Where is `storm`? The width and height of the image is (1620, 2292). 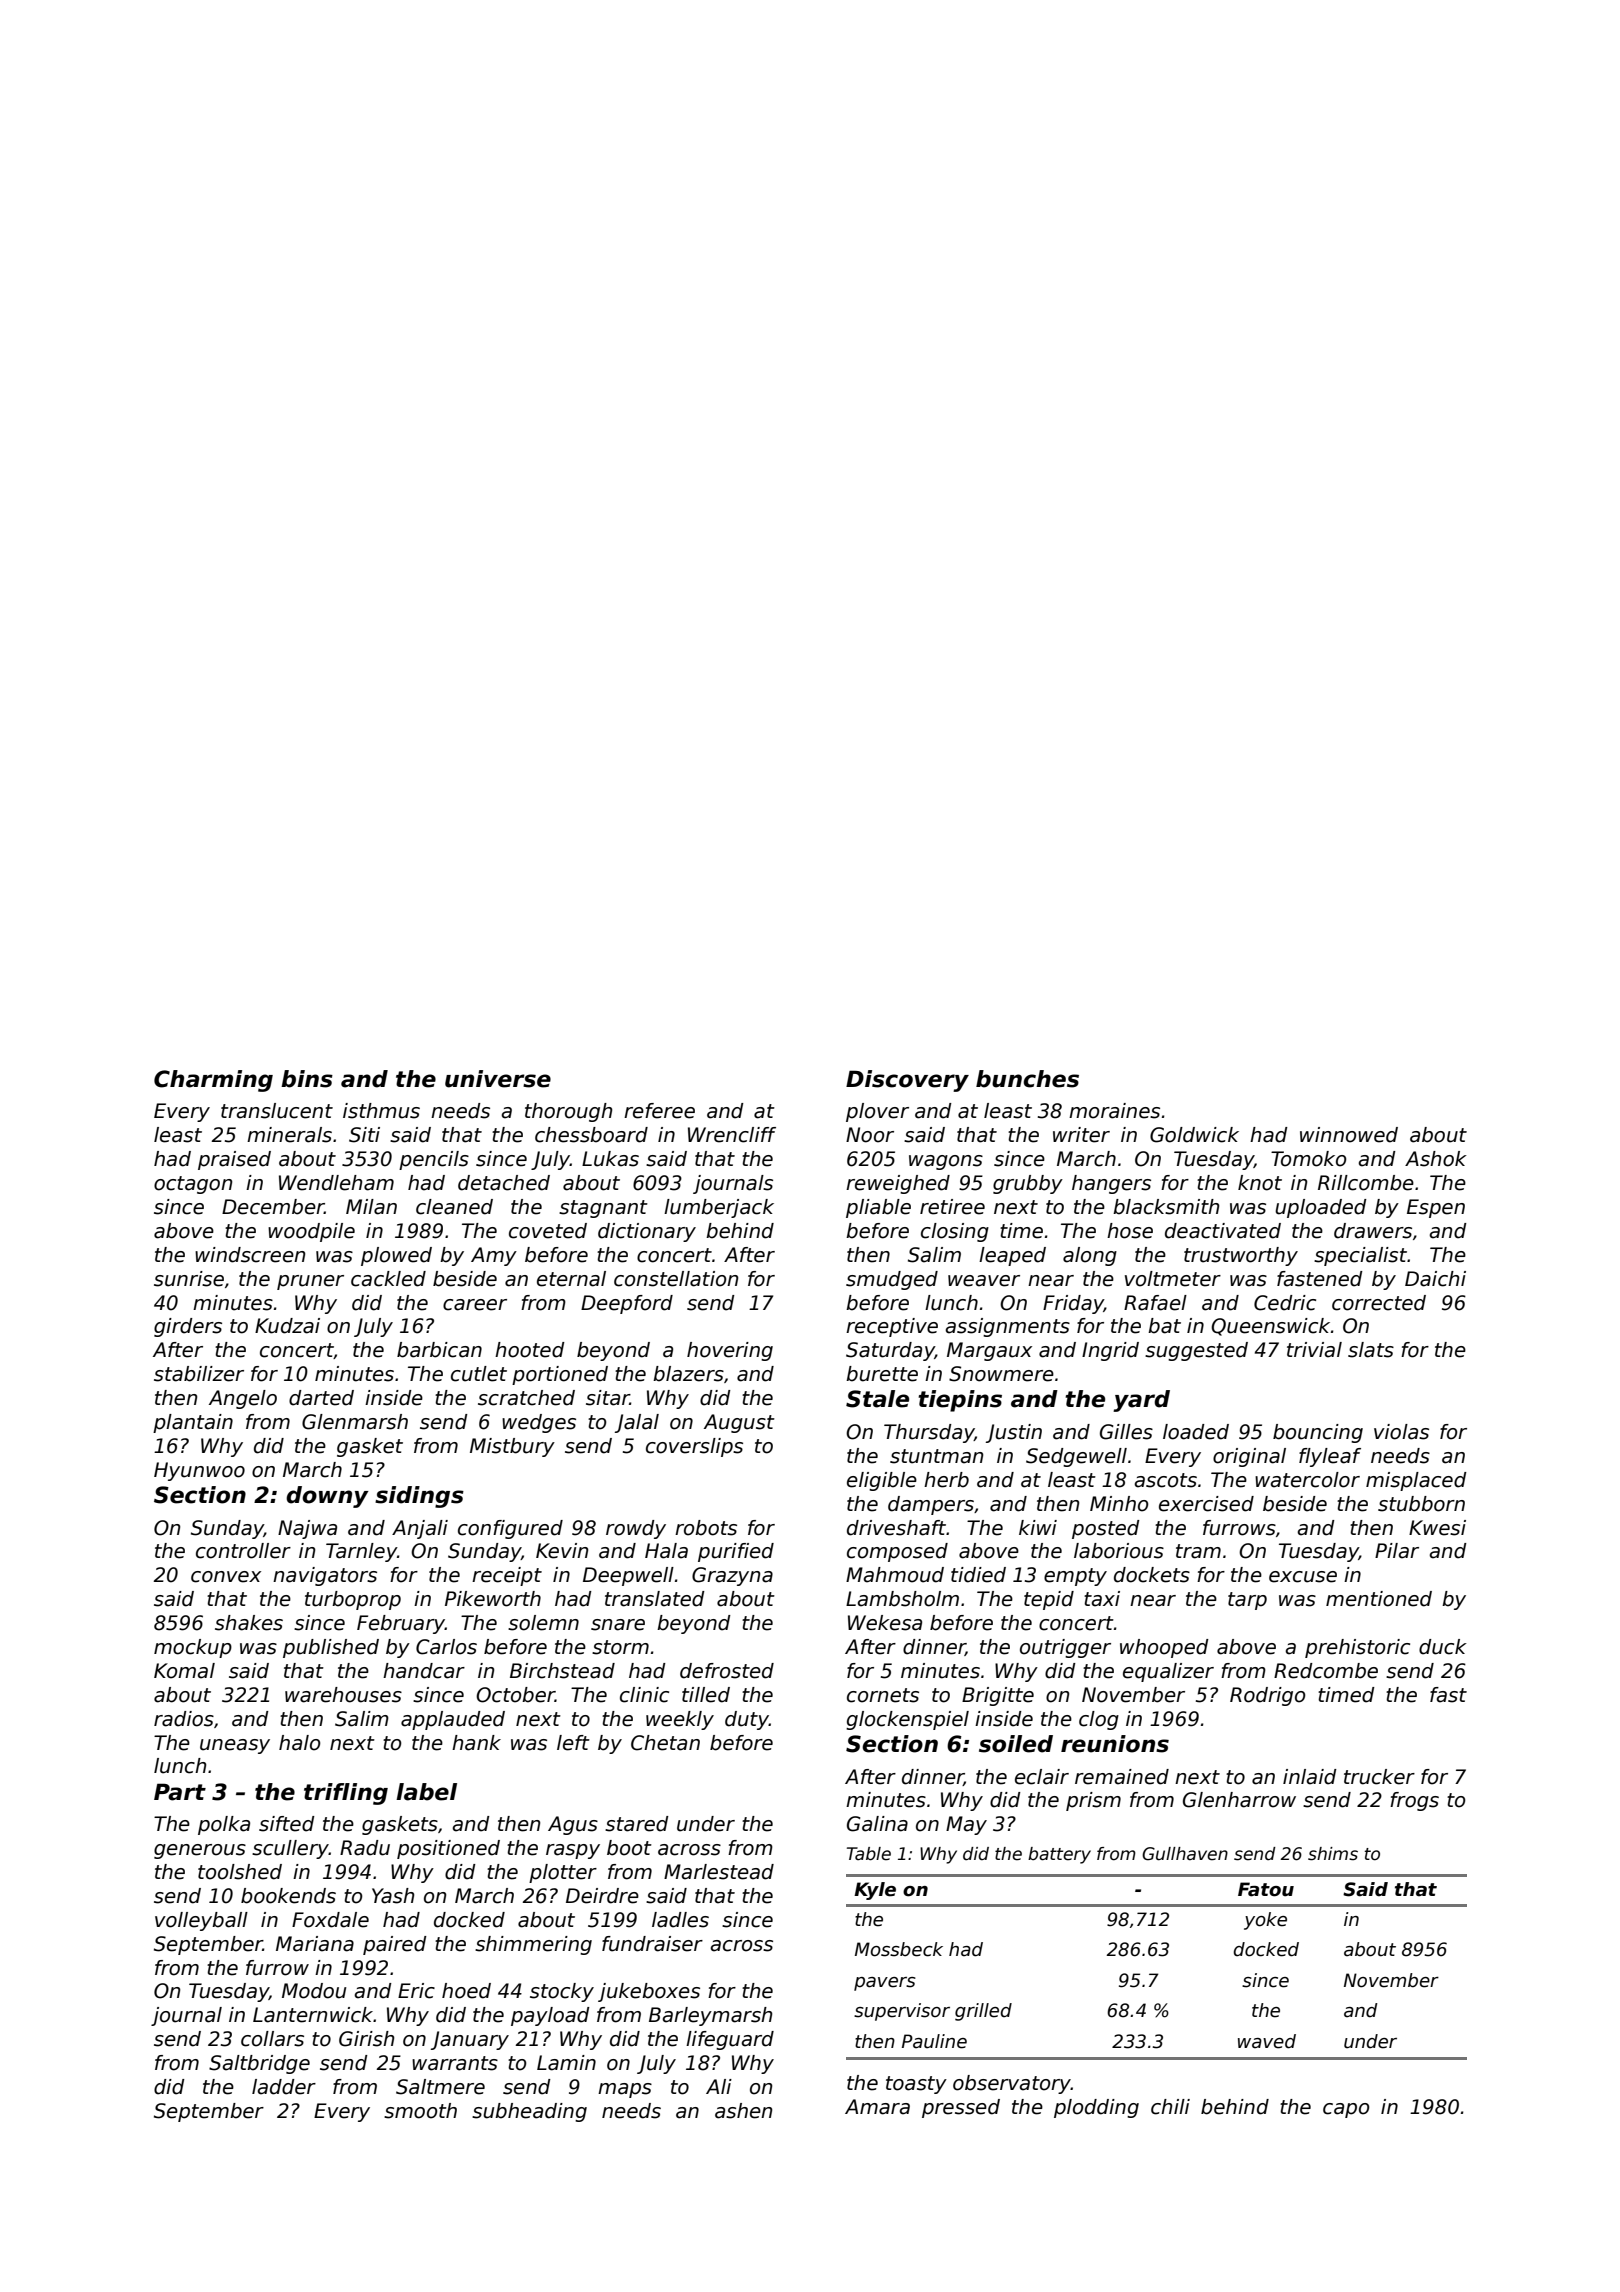
storm is located at coordinates (620, 1647).
